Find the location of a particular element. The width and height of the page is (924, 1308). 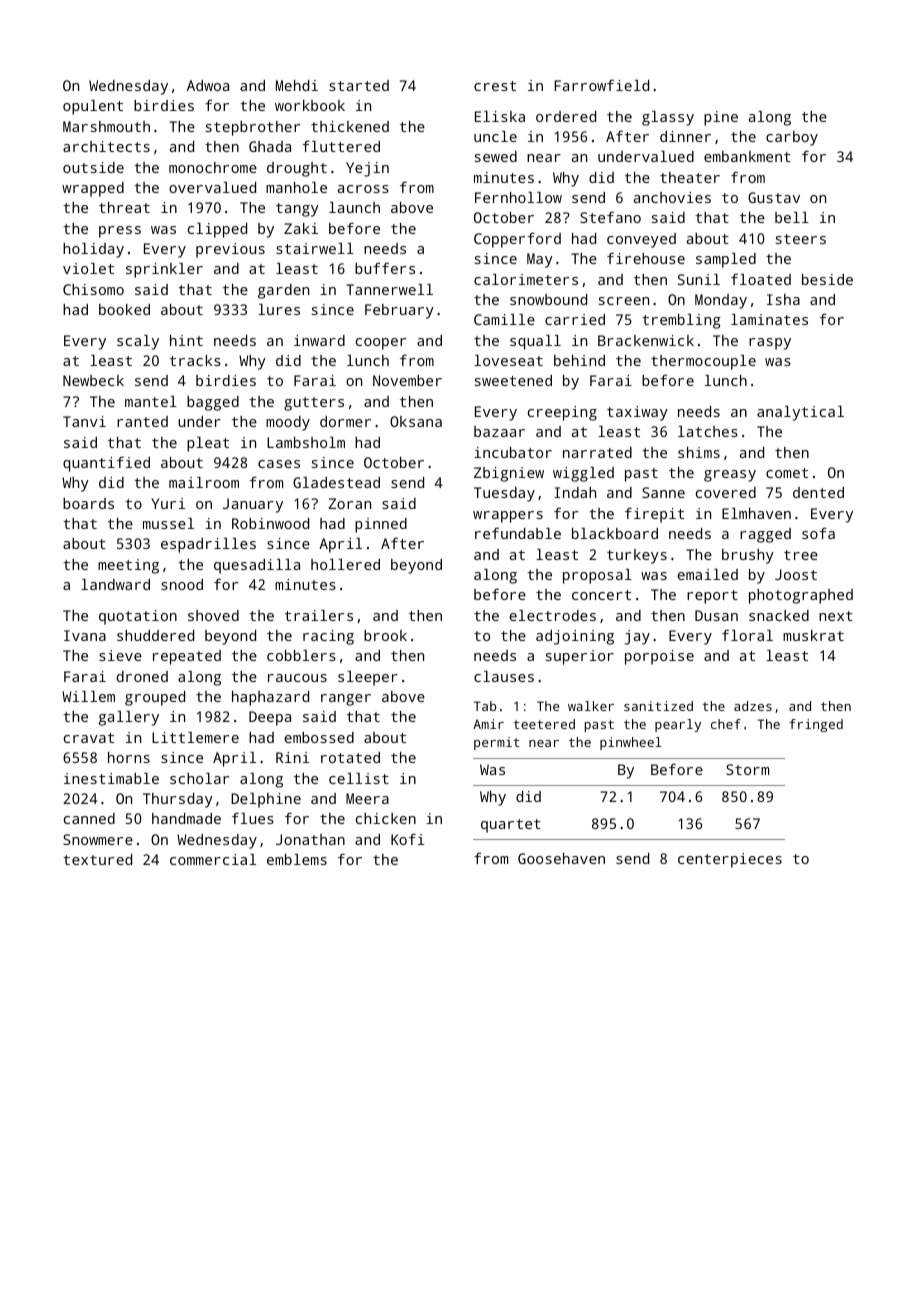

Goosehaven is located at coordinates (561, 858).
